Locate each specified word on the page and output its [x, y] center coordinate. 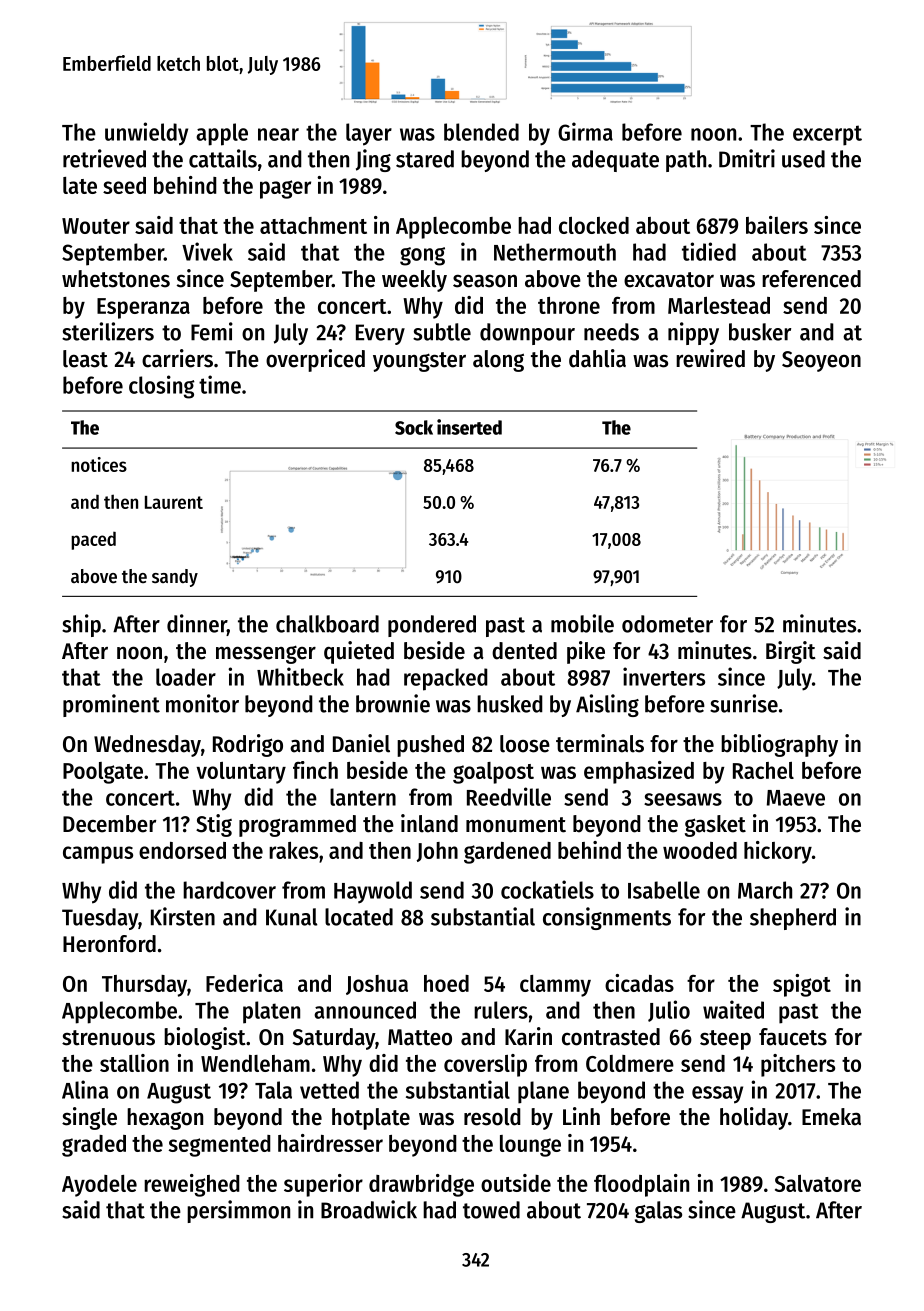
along [498, 361]
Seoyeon [821, 361]
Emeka [831, 1117]
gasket [715, 826]
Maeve [796, 798]
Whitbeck [300, 676]
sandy [175, 578]
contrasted [611, 1037]
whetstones [116, 279]
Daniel [361, 743]
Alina [85, 1089]
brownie [393, 703]
